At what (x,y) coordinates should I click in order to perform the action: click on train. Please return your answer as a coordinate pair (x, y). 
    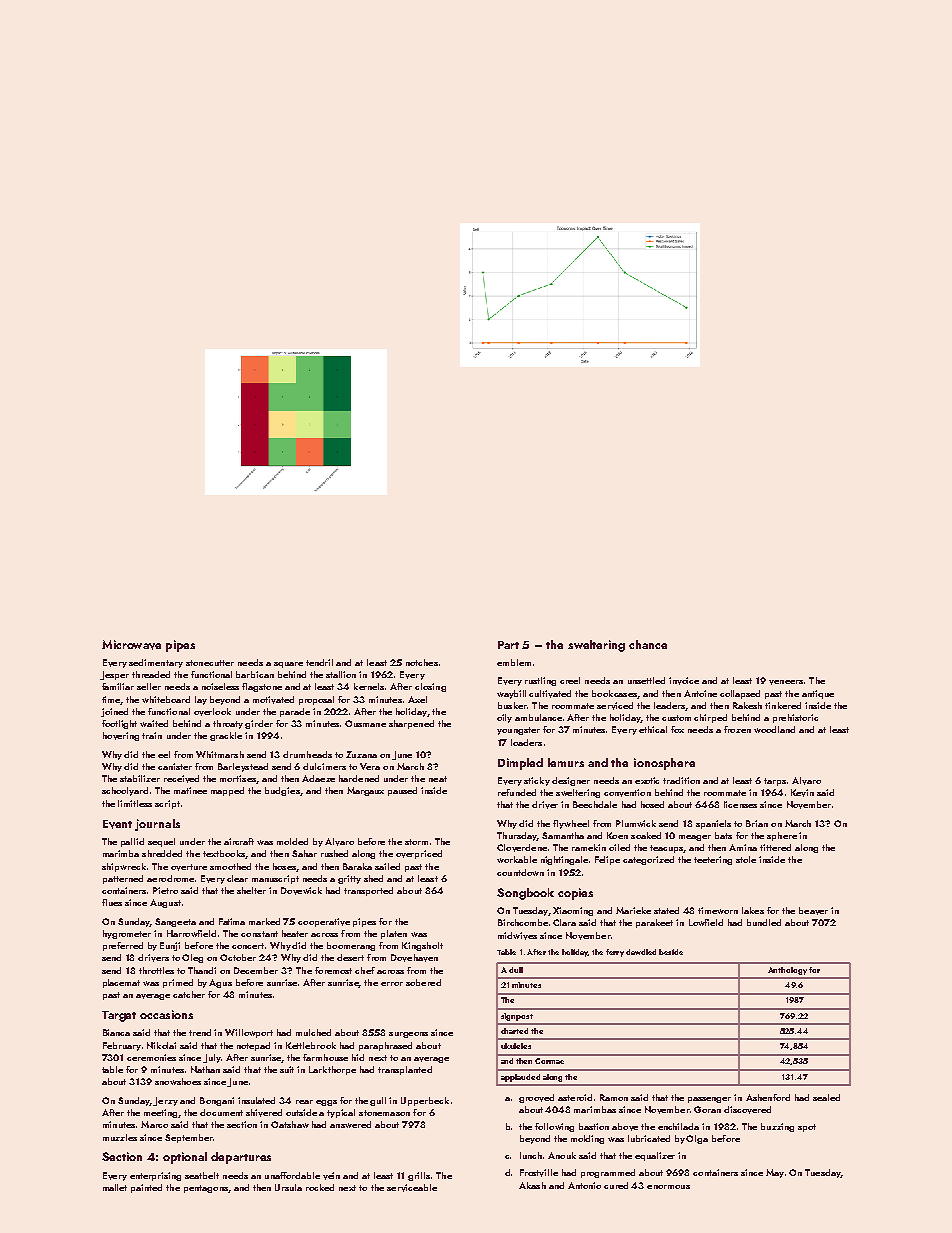
    Looking at the image, I should click on (152, 735).
